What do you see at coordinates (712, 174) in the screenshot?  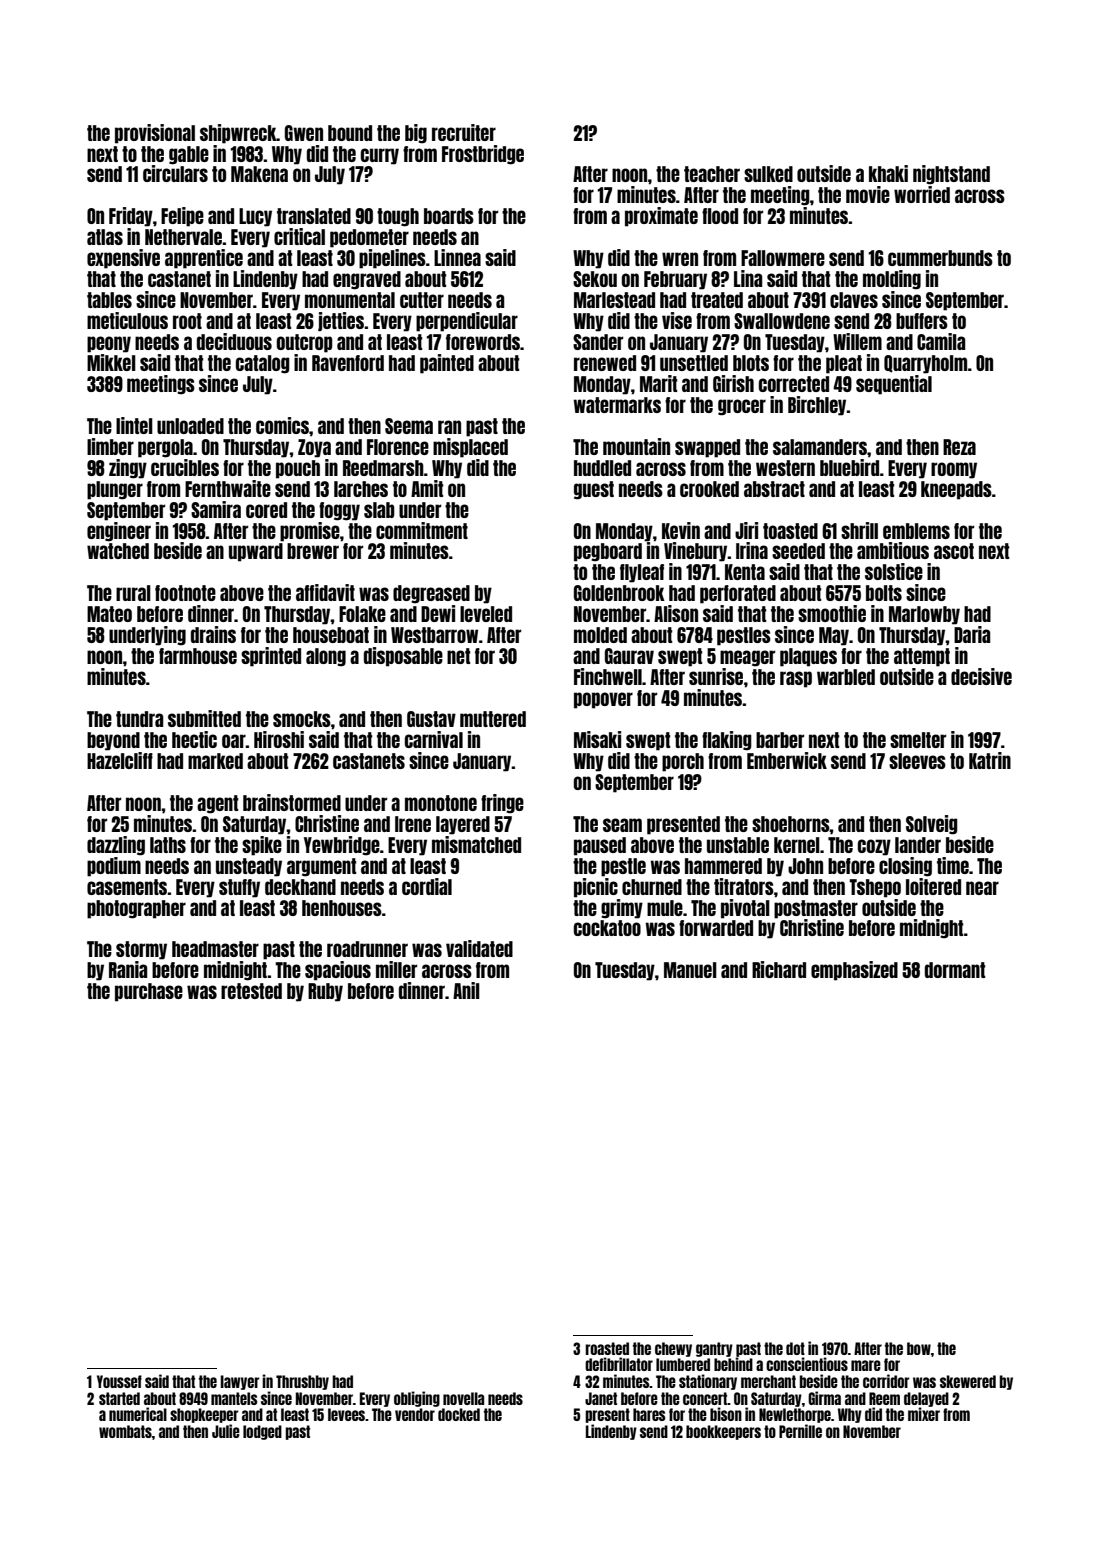 I see `teacher` at bounding box center [712, 174].
